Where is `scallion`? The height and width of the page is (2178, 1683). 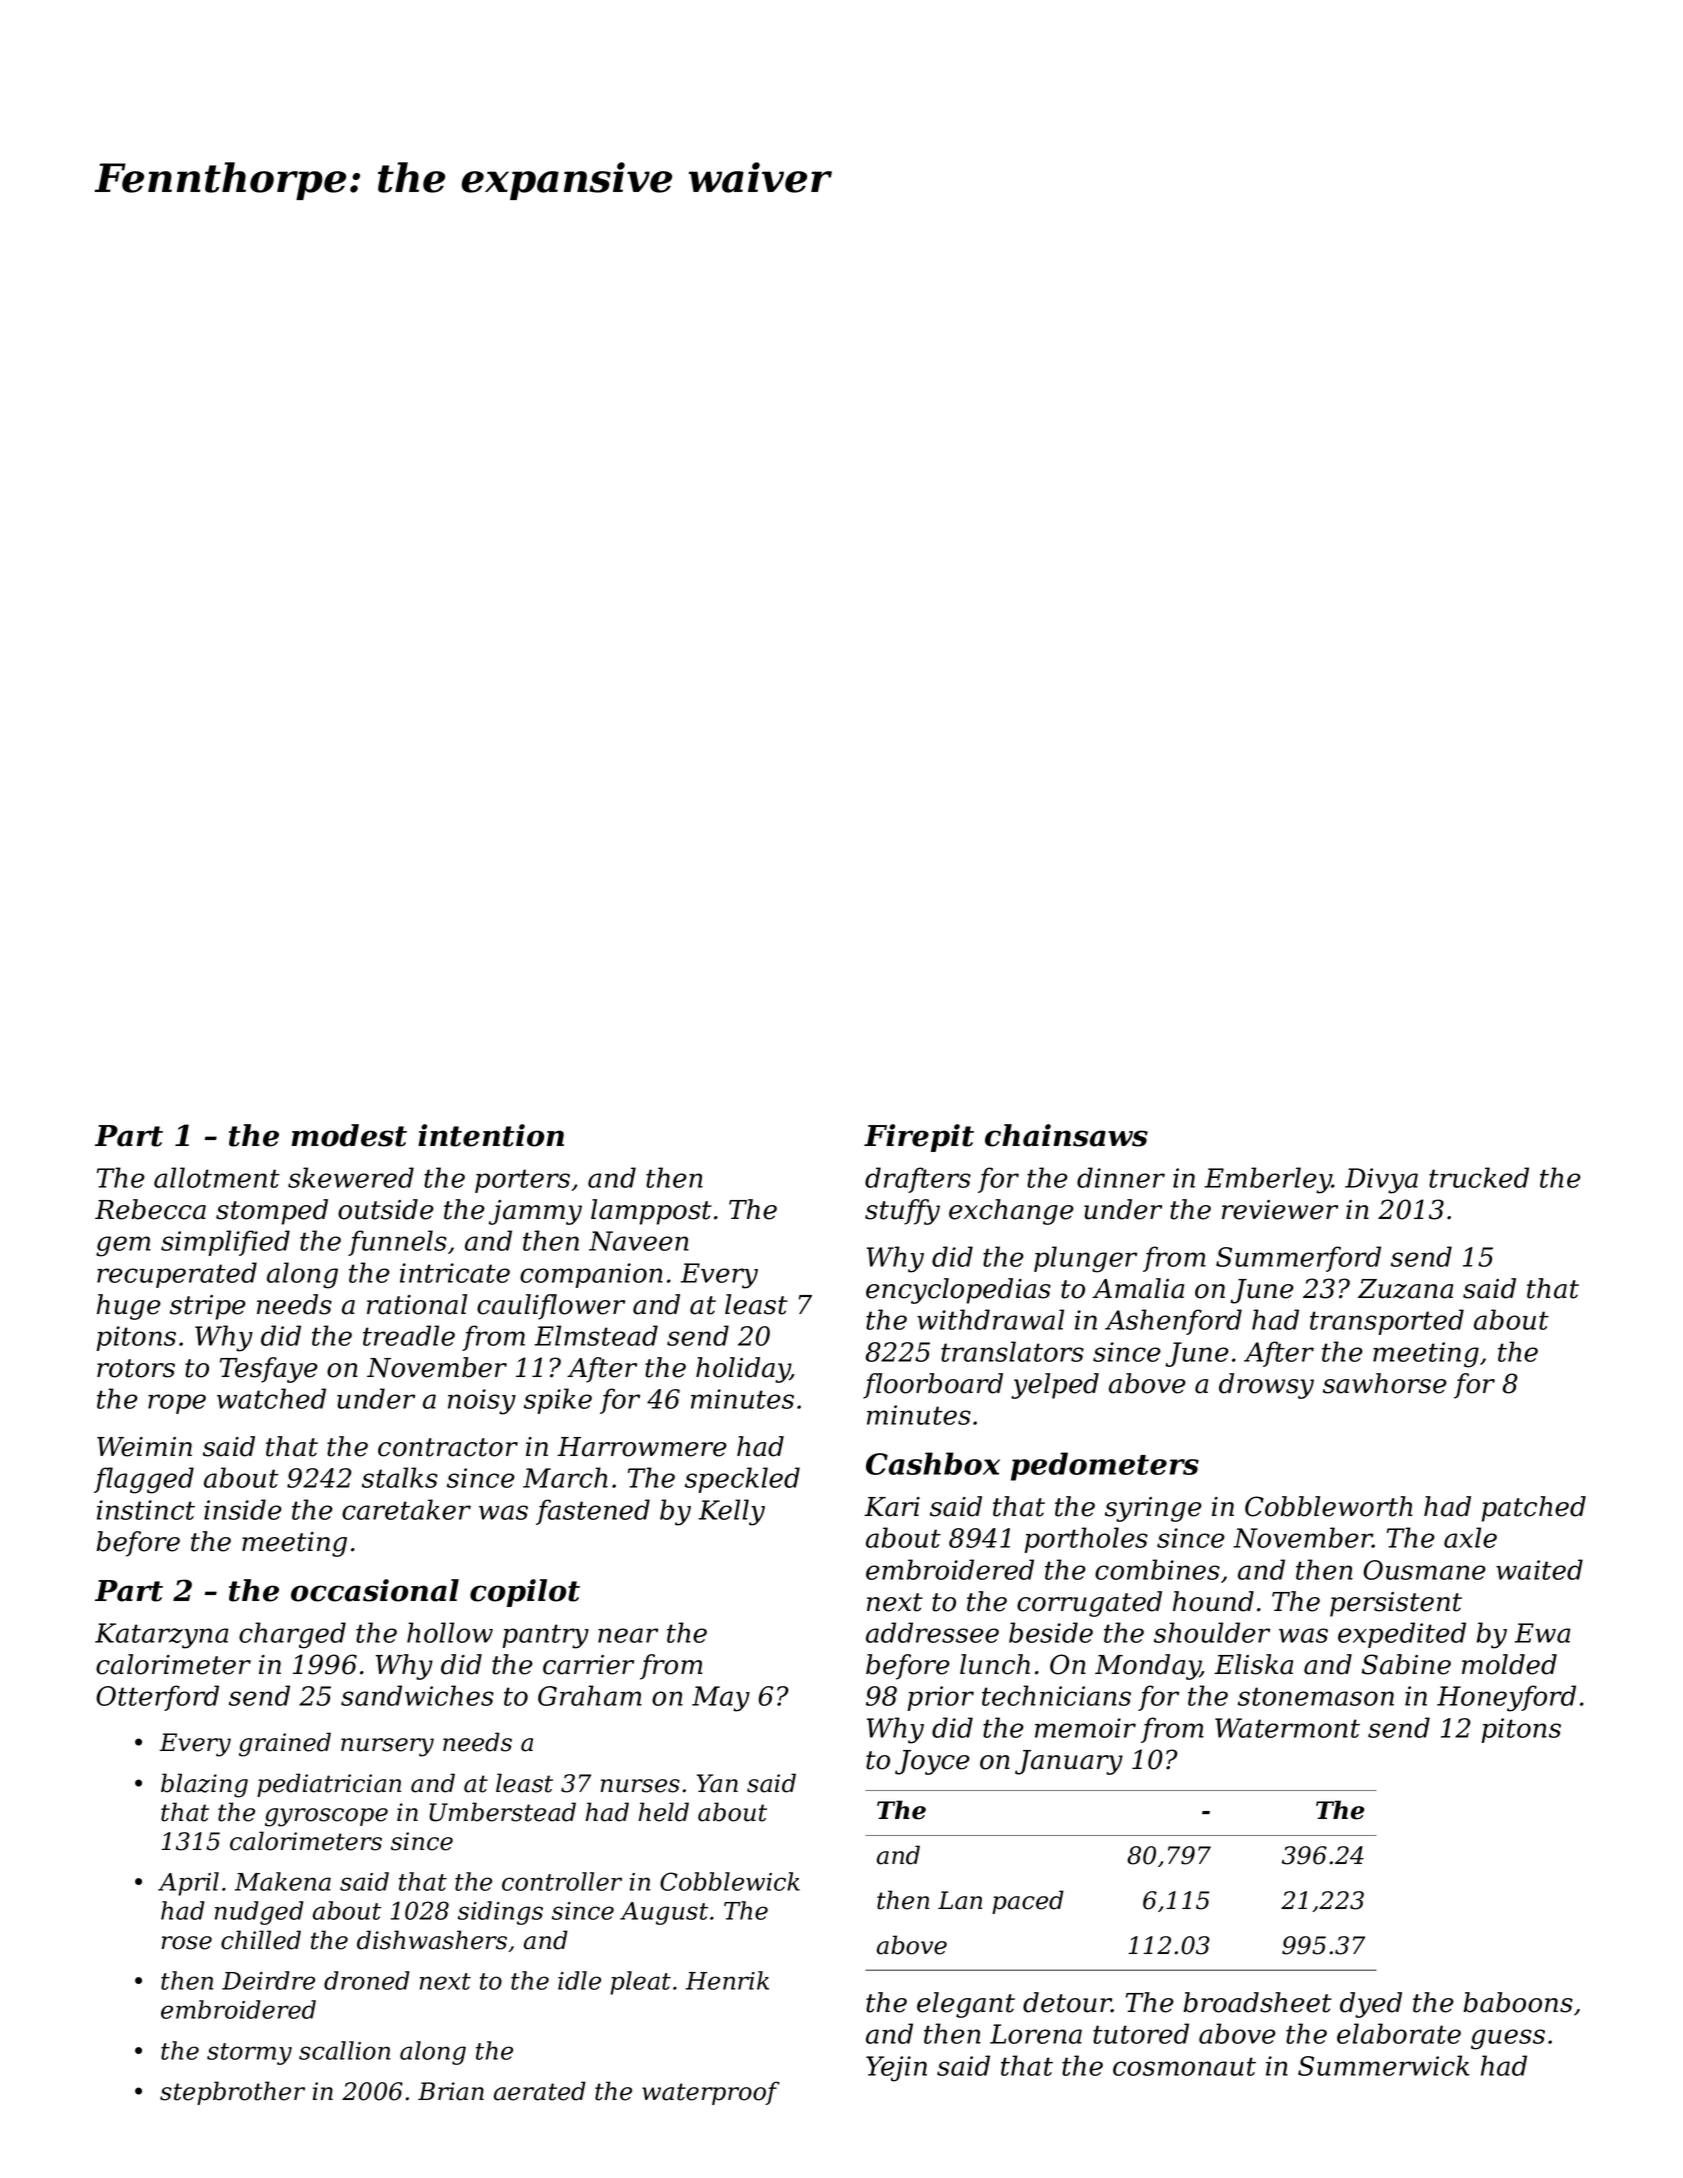 scallion is located at coordinates (344, 2050).
